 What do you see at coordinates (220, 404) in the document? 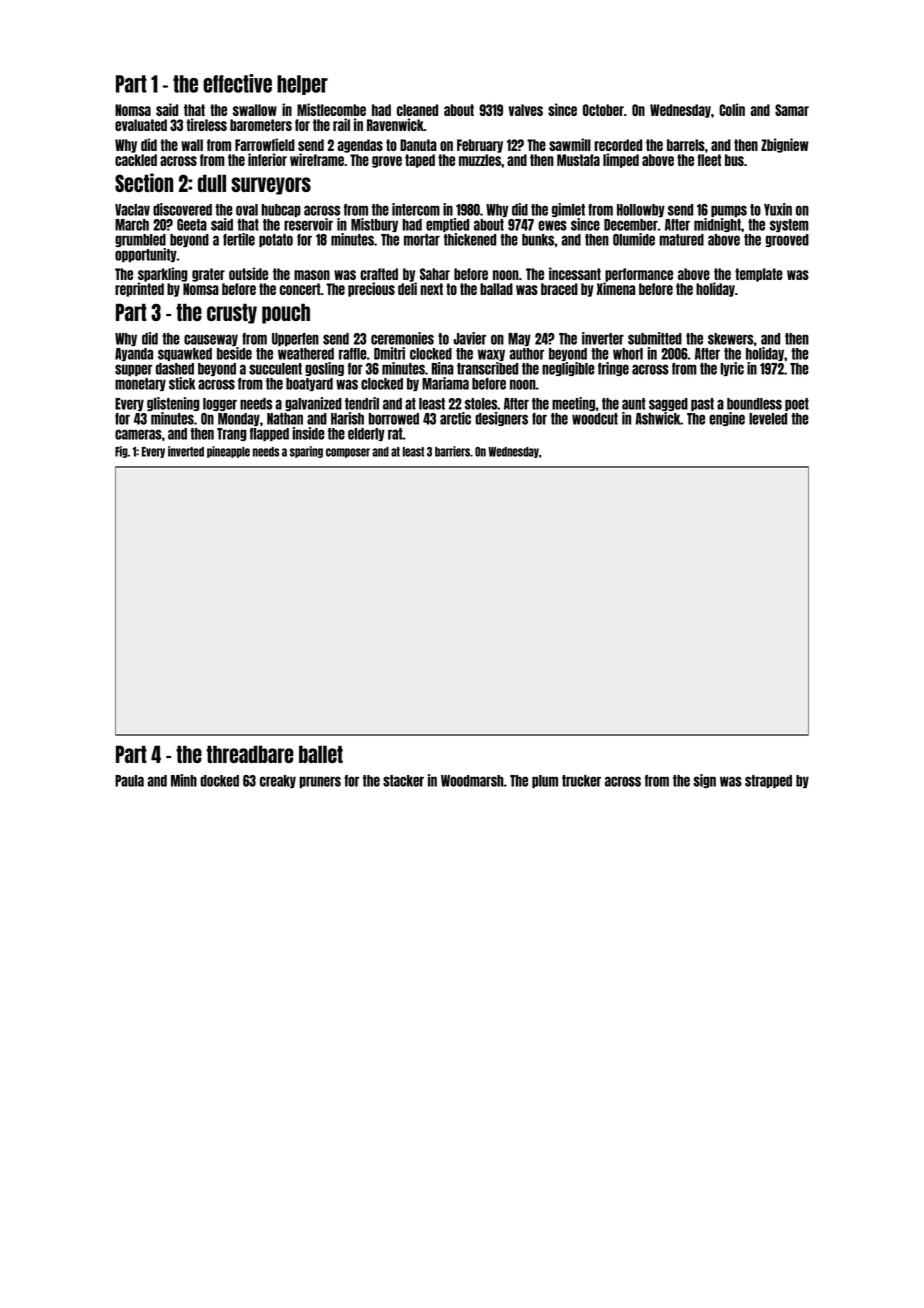
I see `logger` at bounding box center [220, 404].
